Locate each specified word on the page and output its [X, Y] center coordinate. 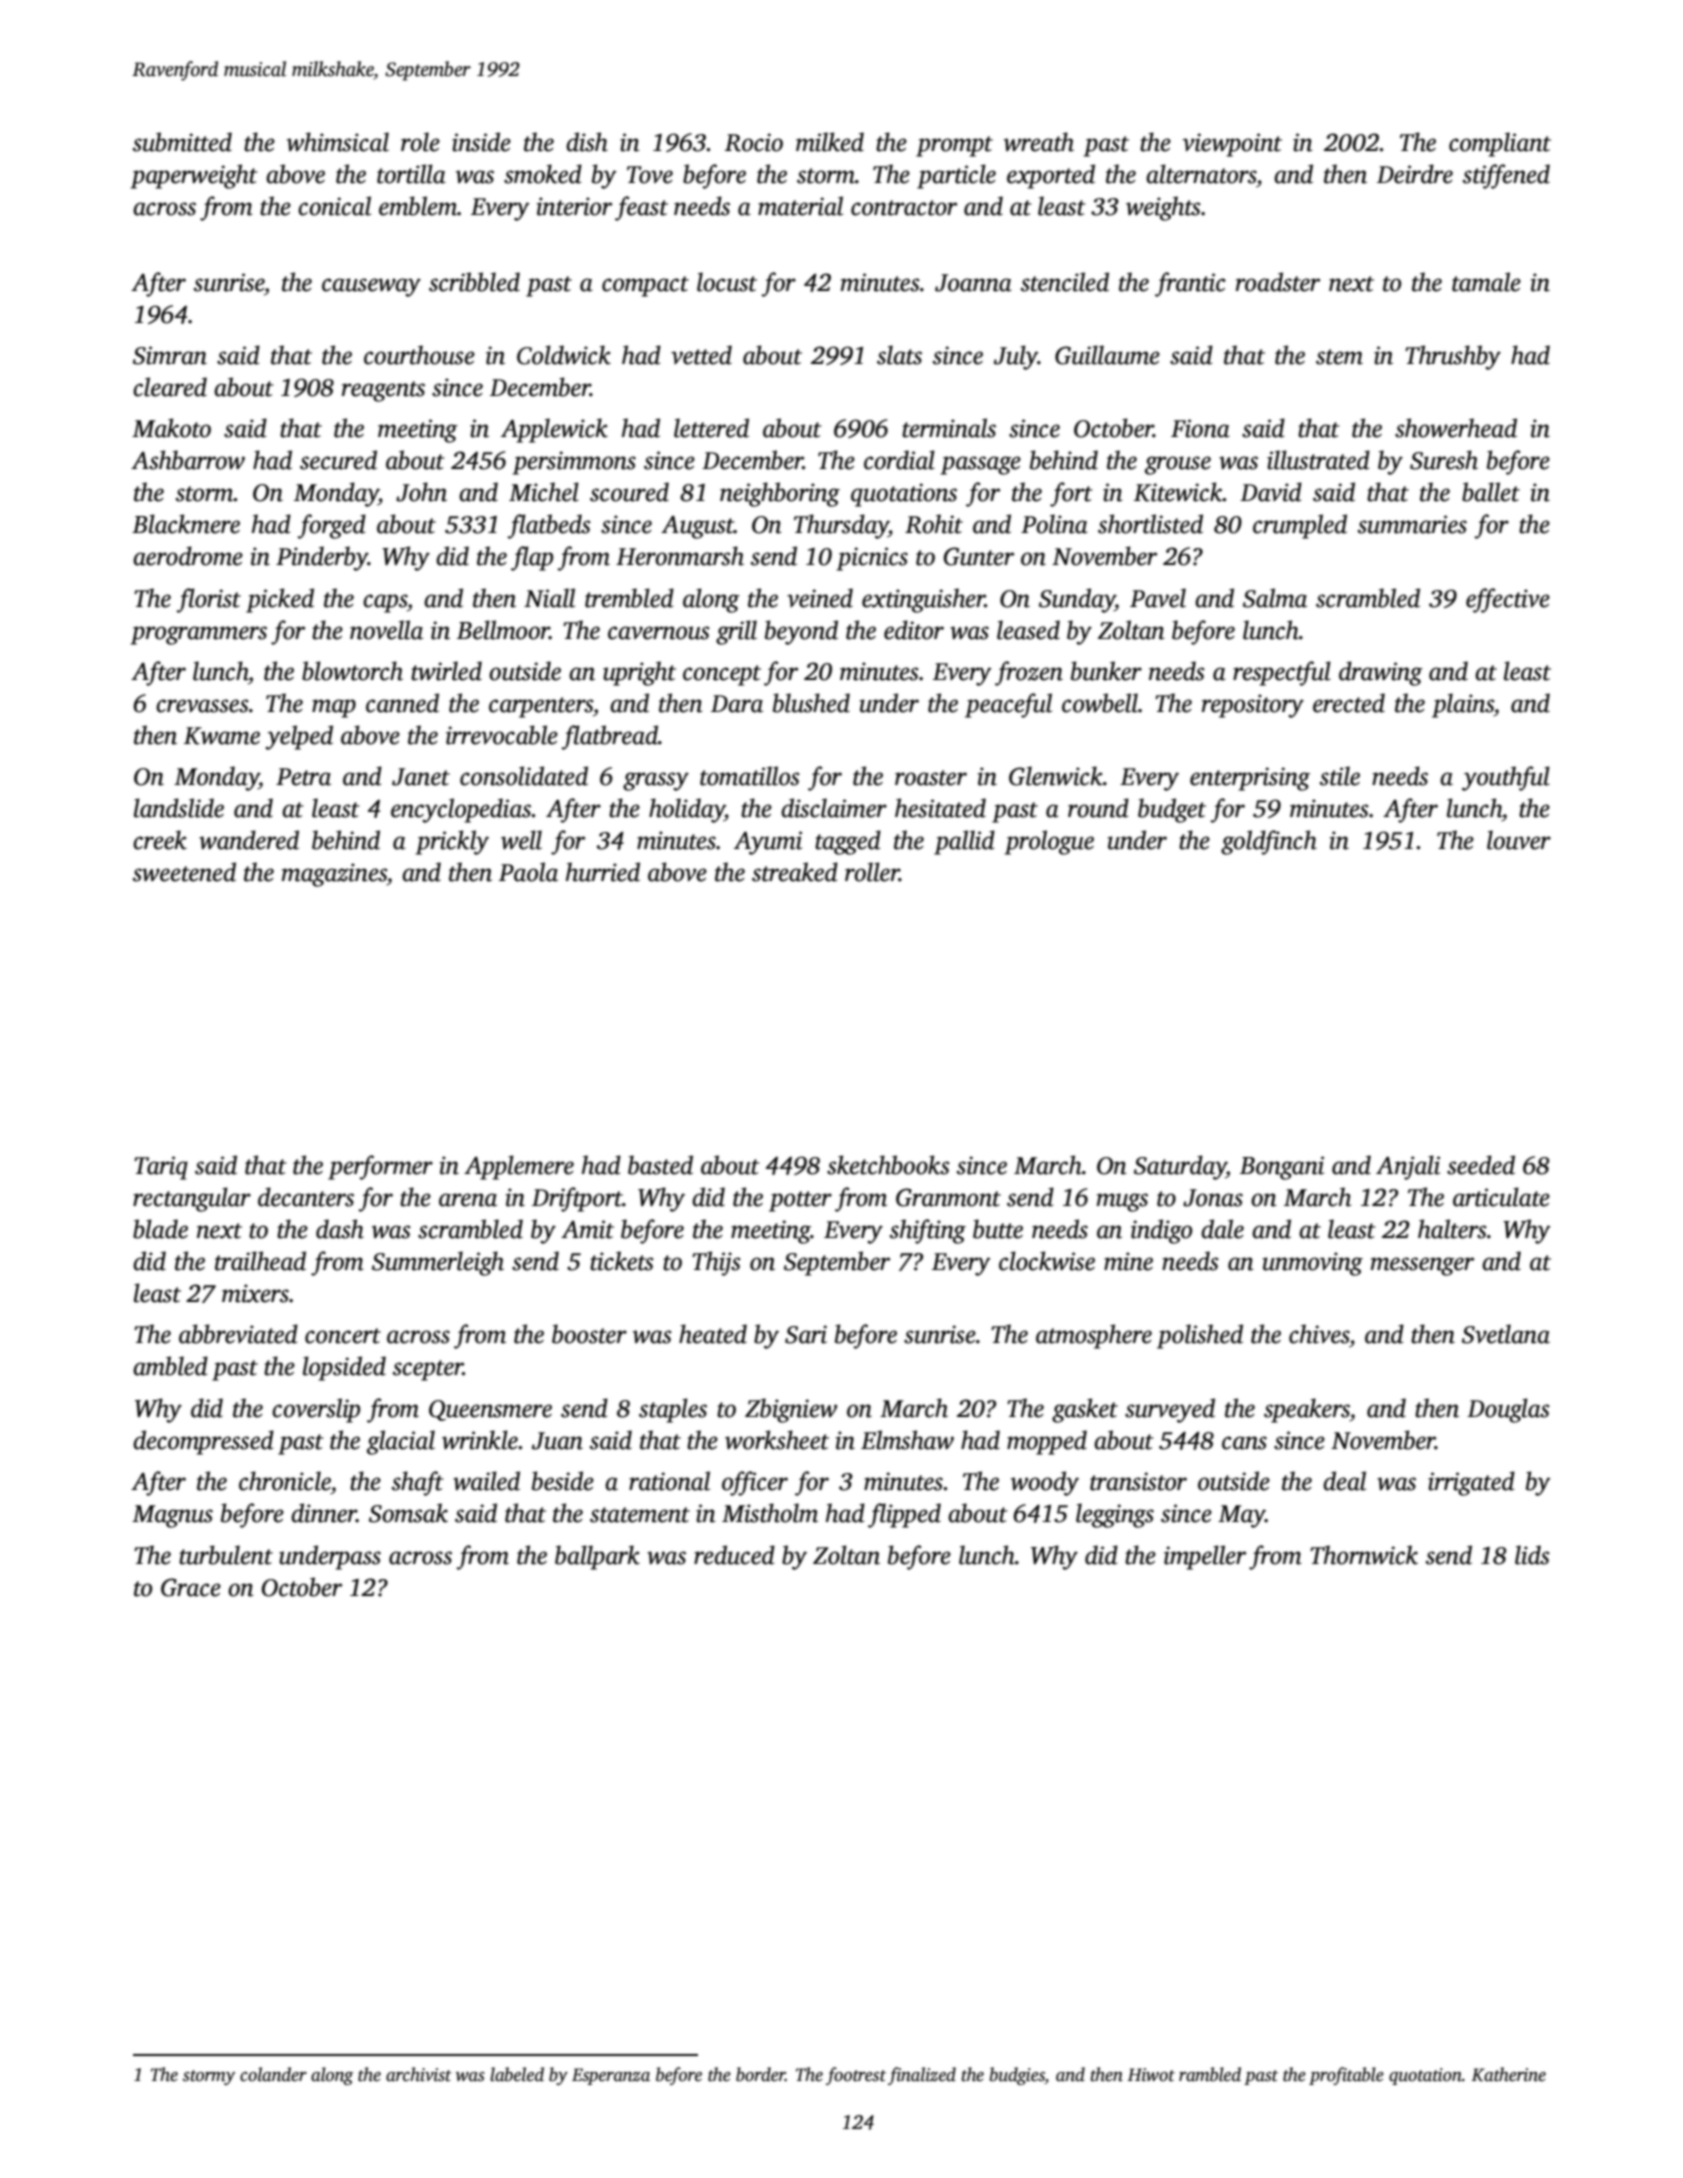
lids [1532, 1555]
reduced [734, 1555]
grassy [656, 781]
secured [338, 460]
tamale [1486, 282]
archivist [419, 2074]
